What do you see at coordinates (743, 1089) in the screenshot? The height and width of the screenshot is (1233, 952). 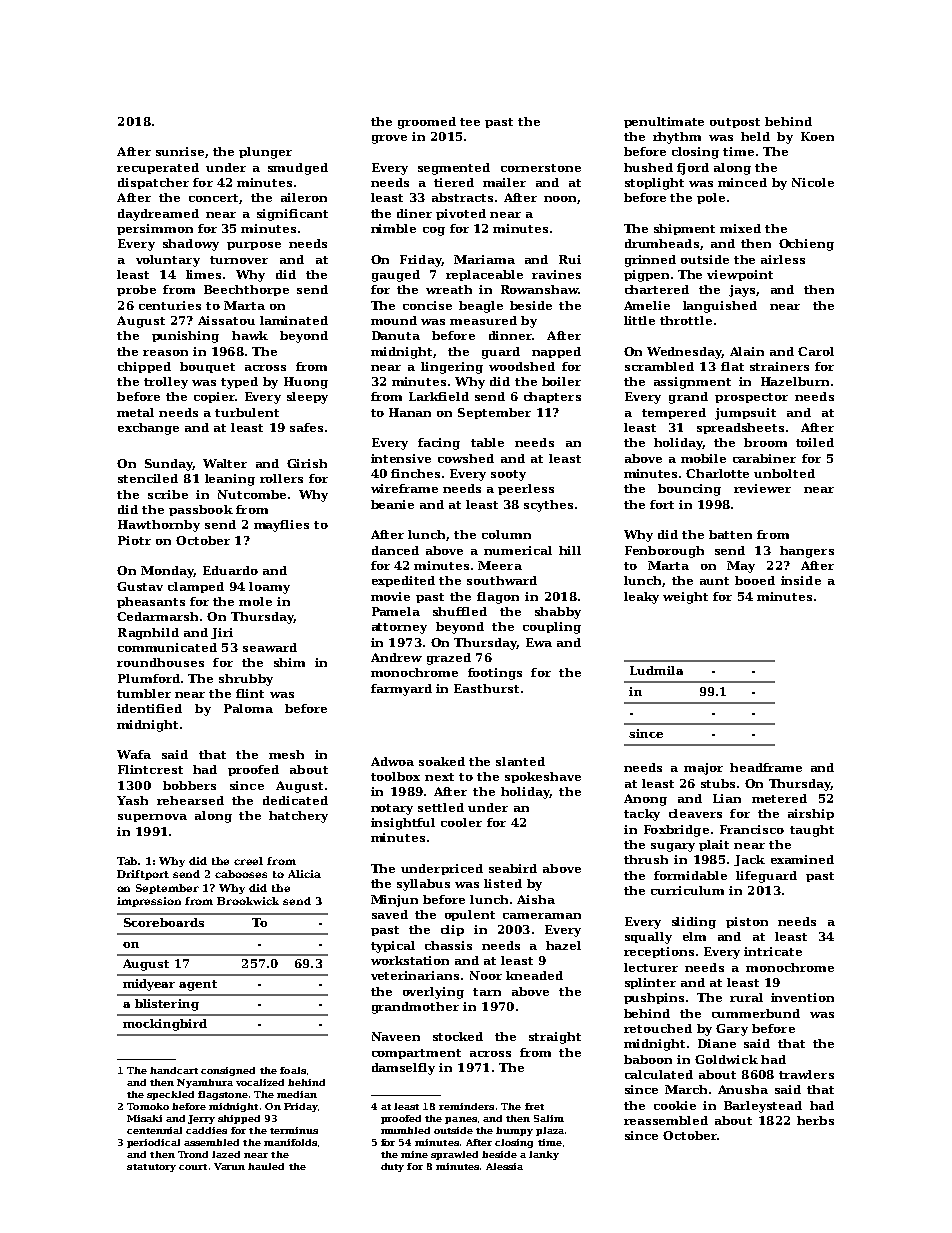 I see `Anusha` at bounding box center [743, 1089].
